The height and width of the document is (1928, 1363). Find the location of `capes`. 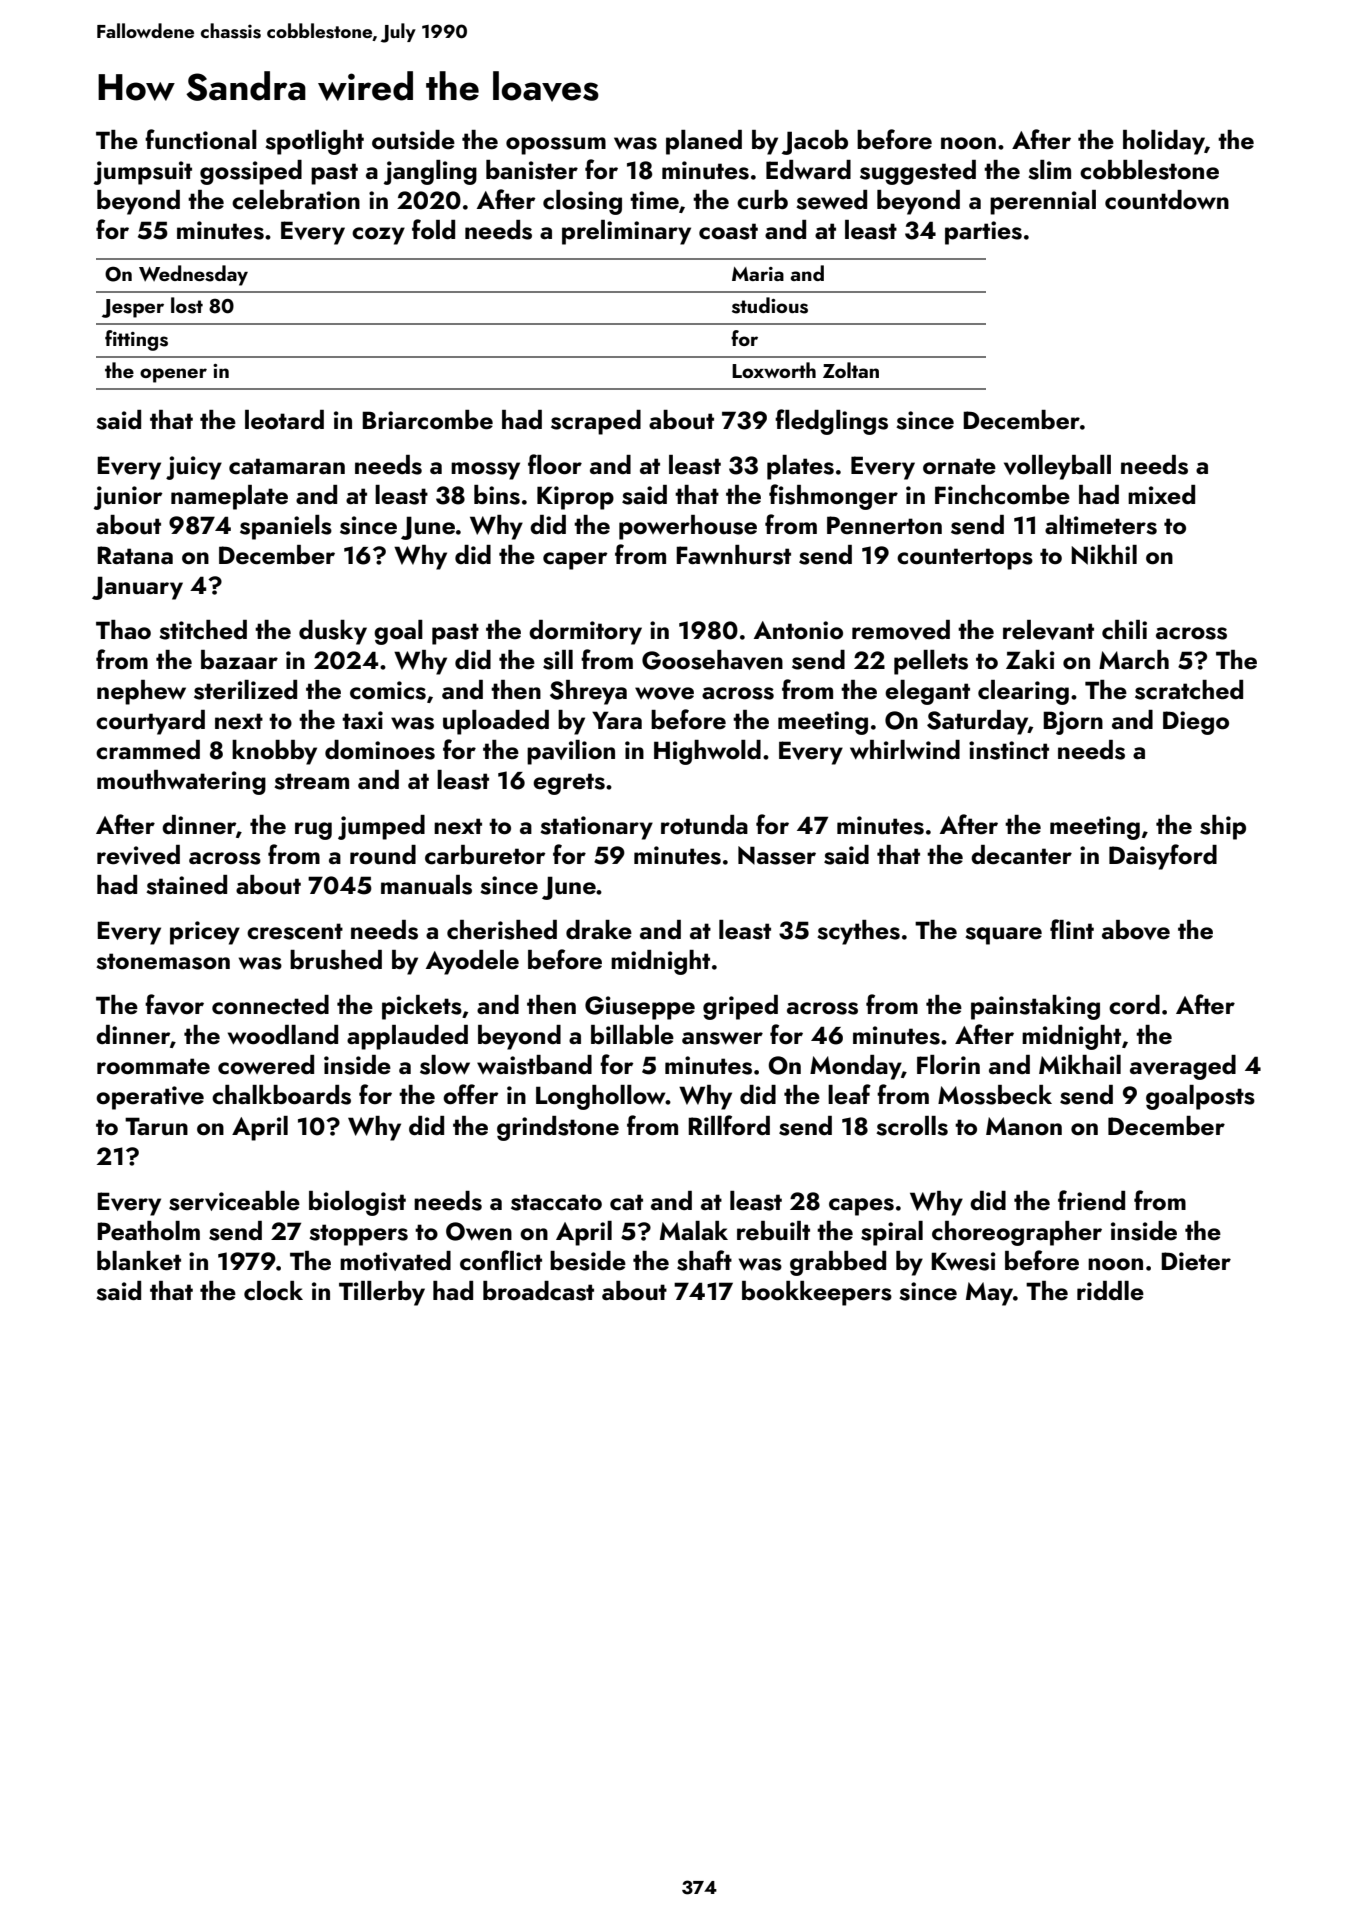

capes is located at coordinates (861, 1207).
